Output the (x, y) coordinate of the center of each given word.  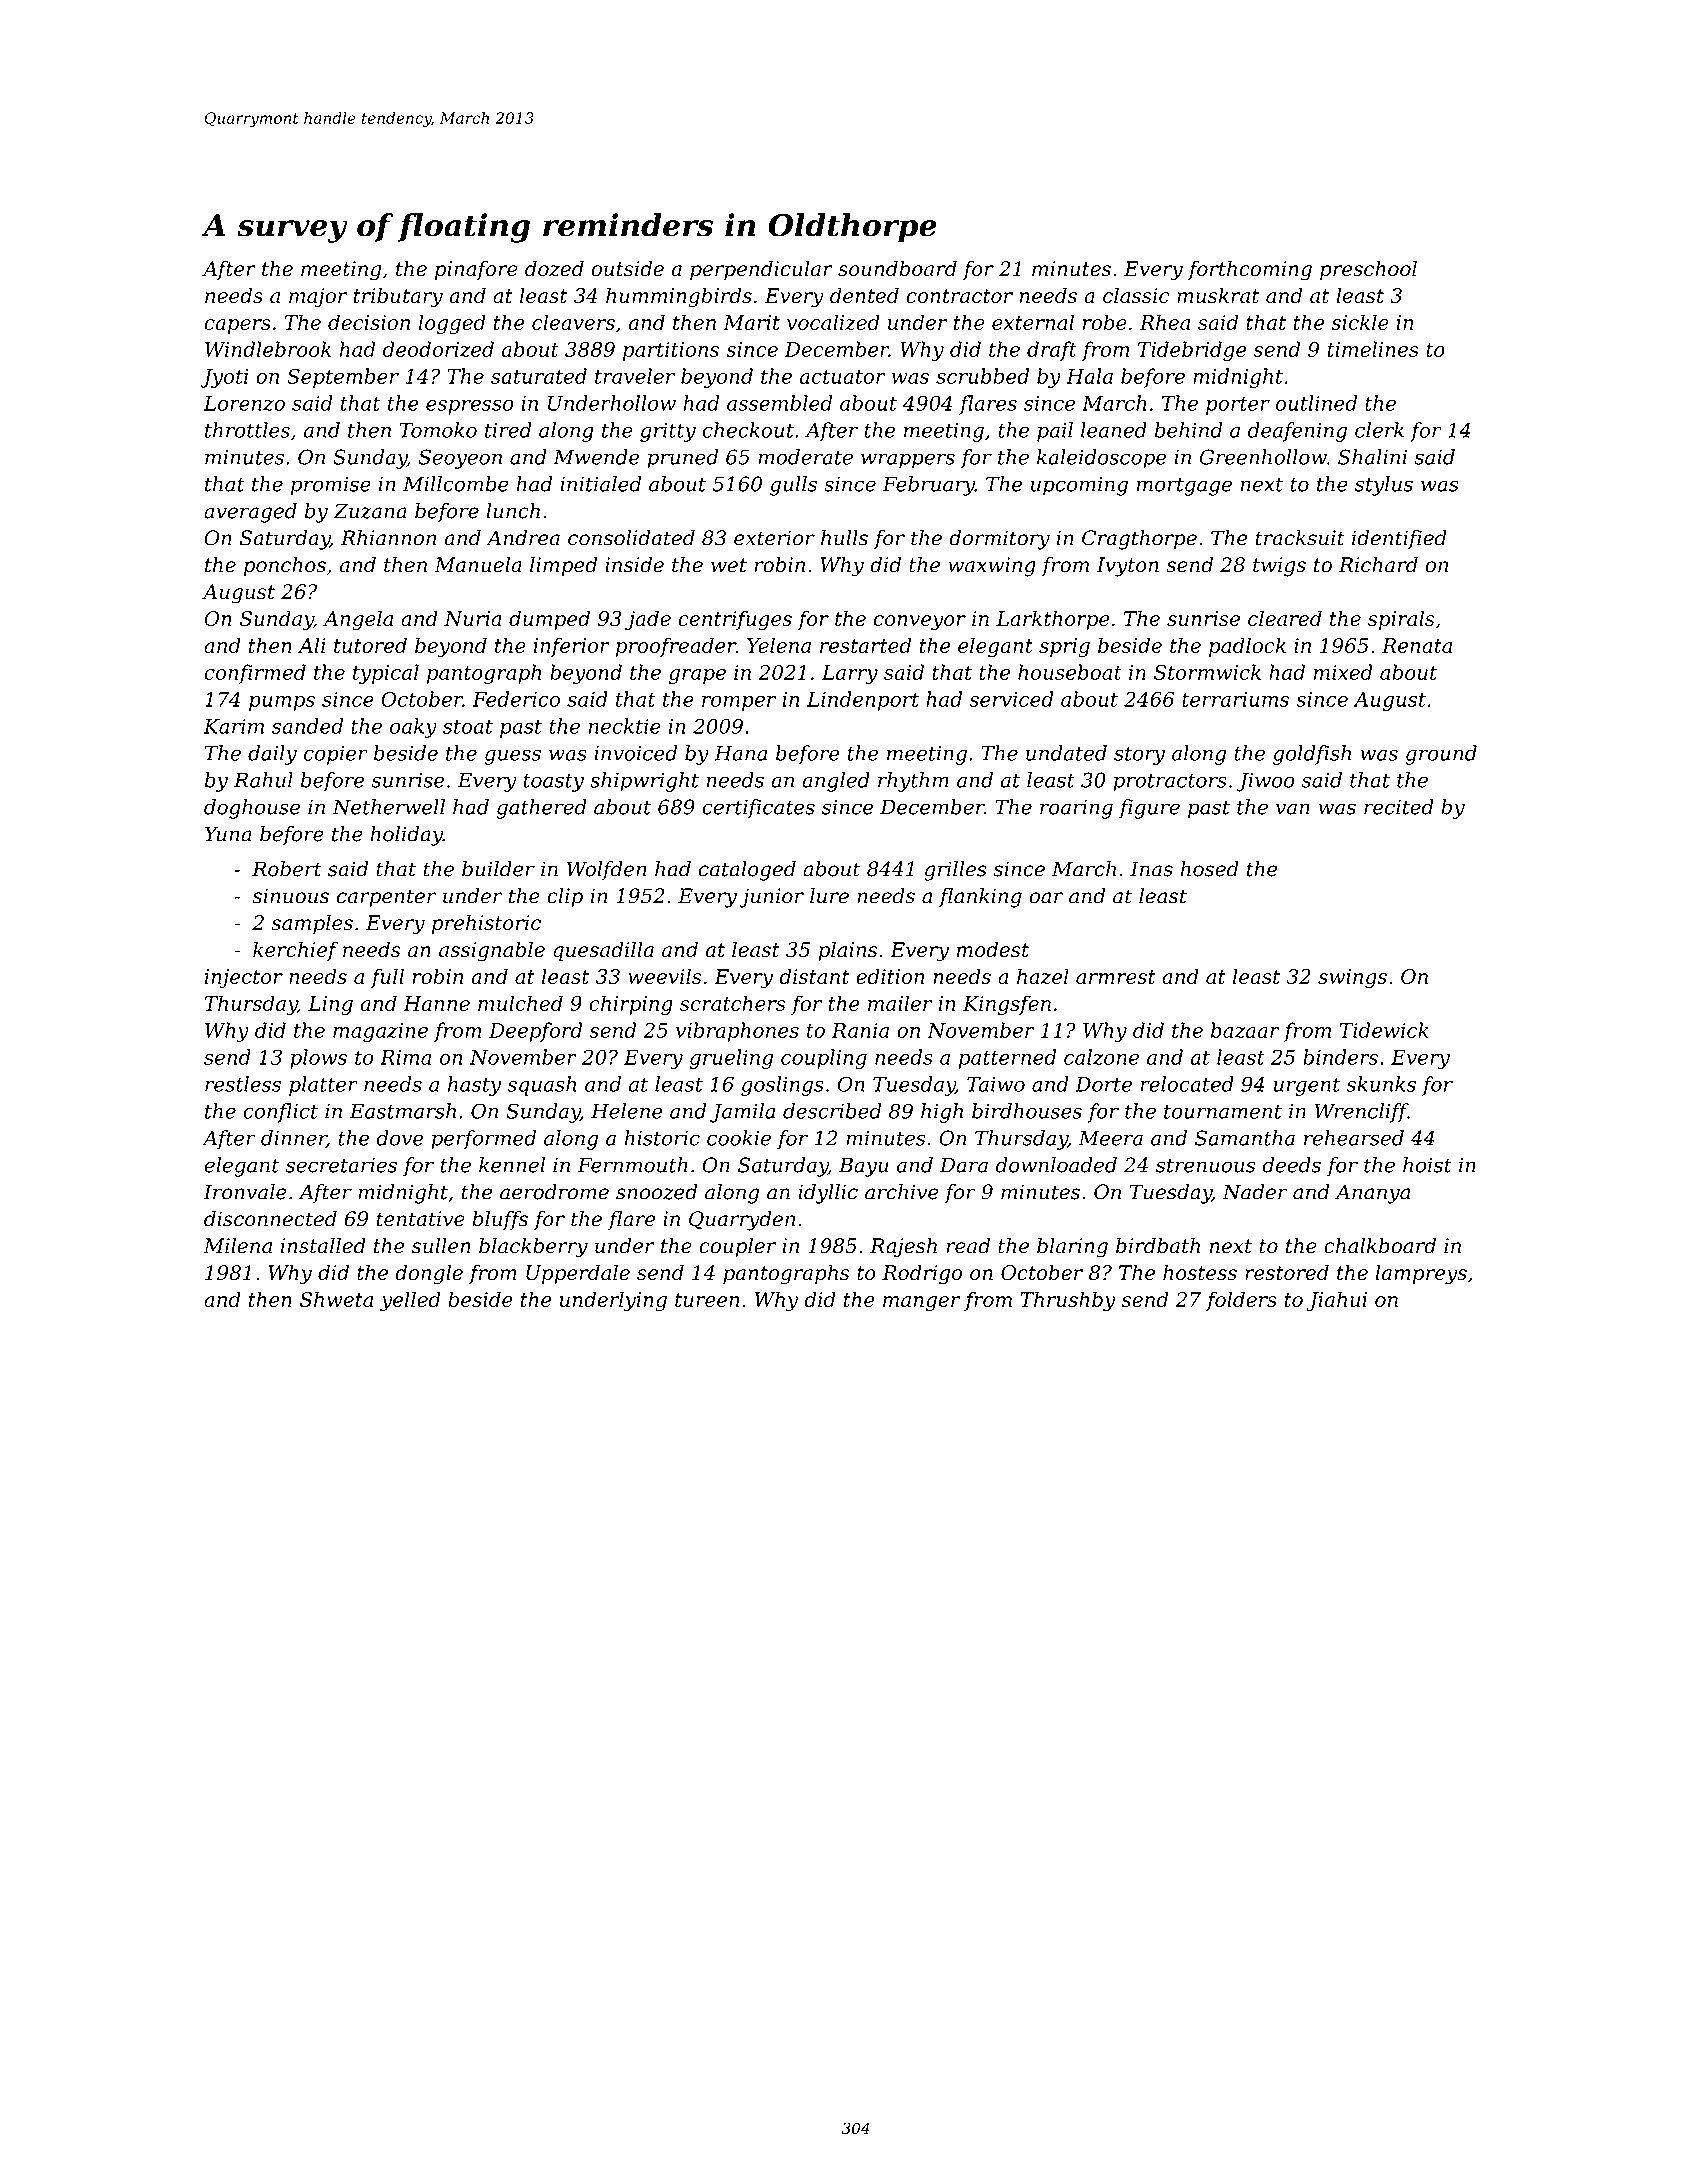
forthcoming (1250, 270)
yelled (410, 1301)
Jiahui (1336, 1301)
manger (921, 1304)
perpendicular (761, 270)
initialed (600, 484)
